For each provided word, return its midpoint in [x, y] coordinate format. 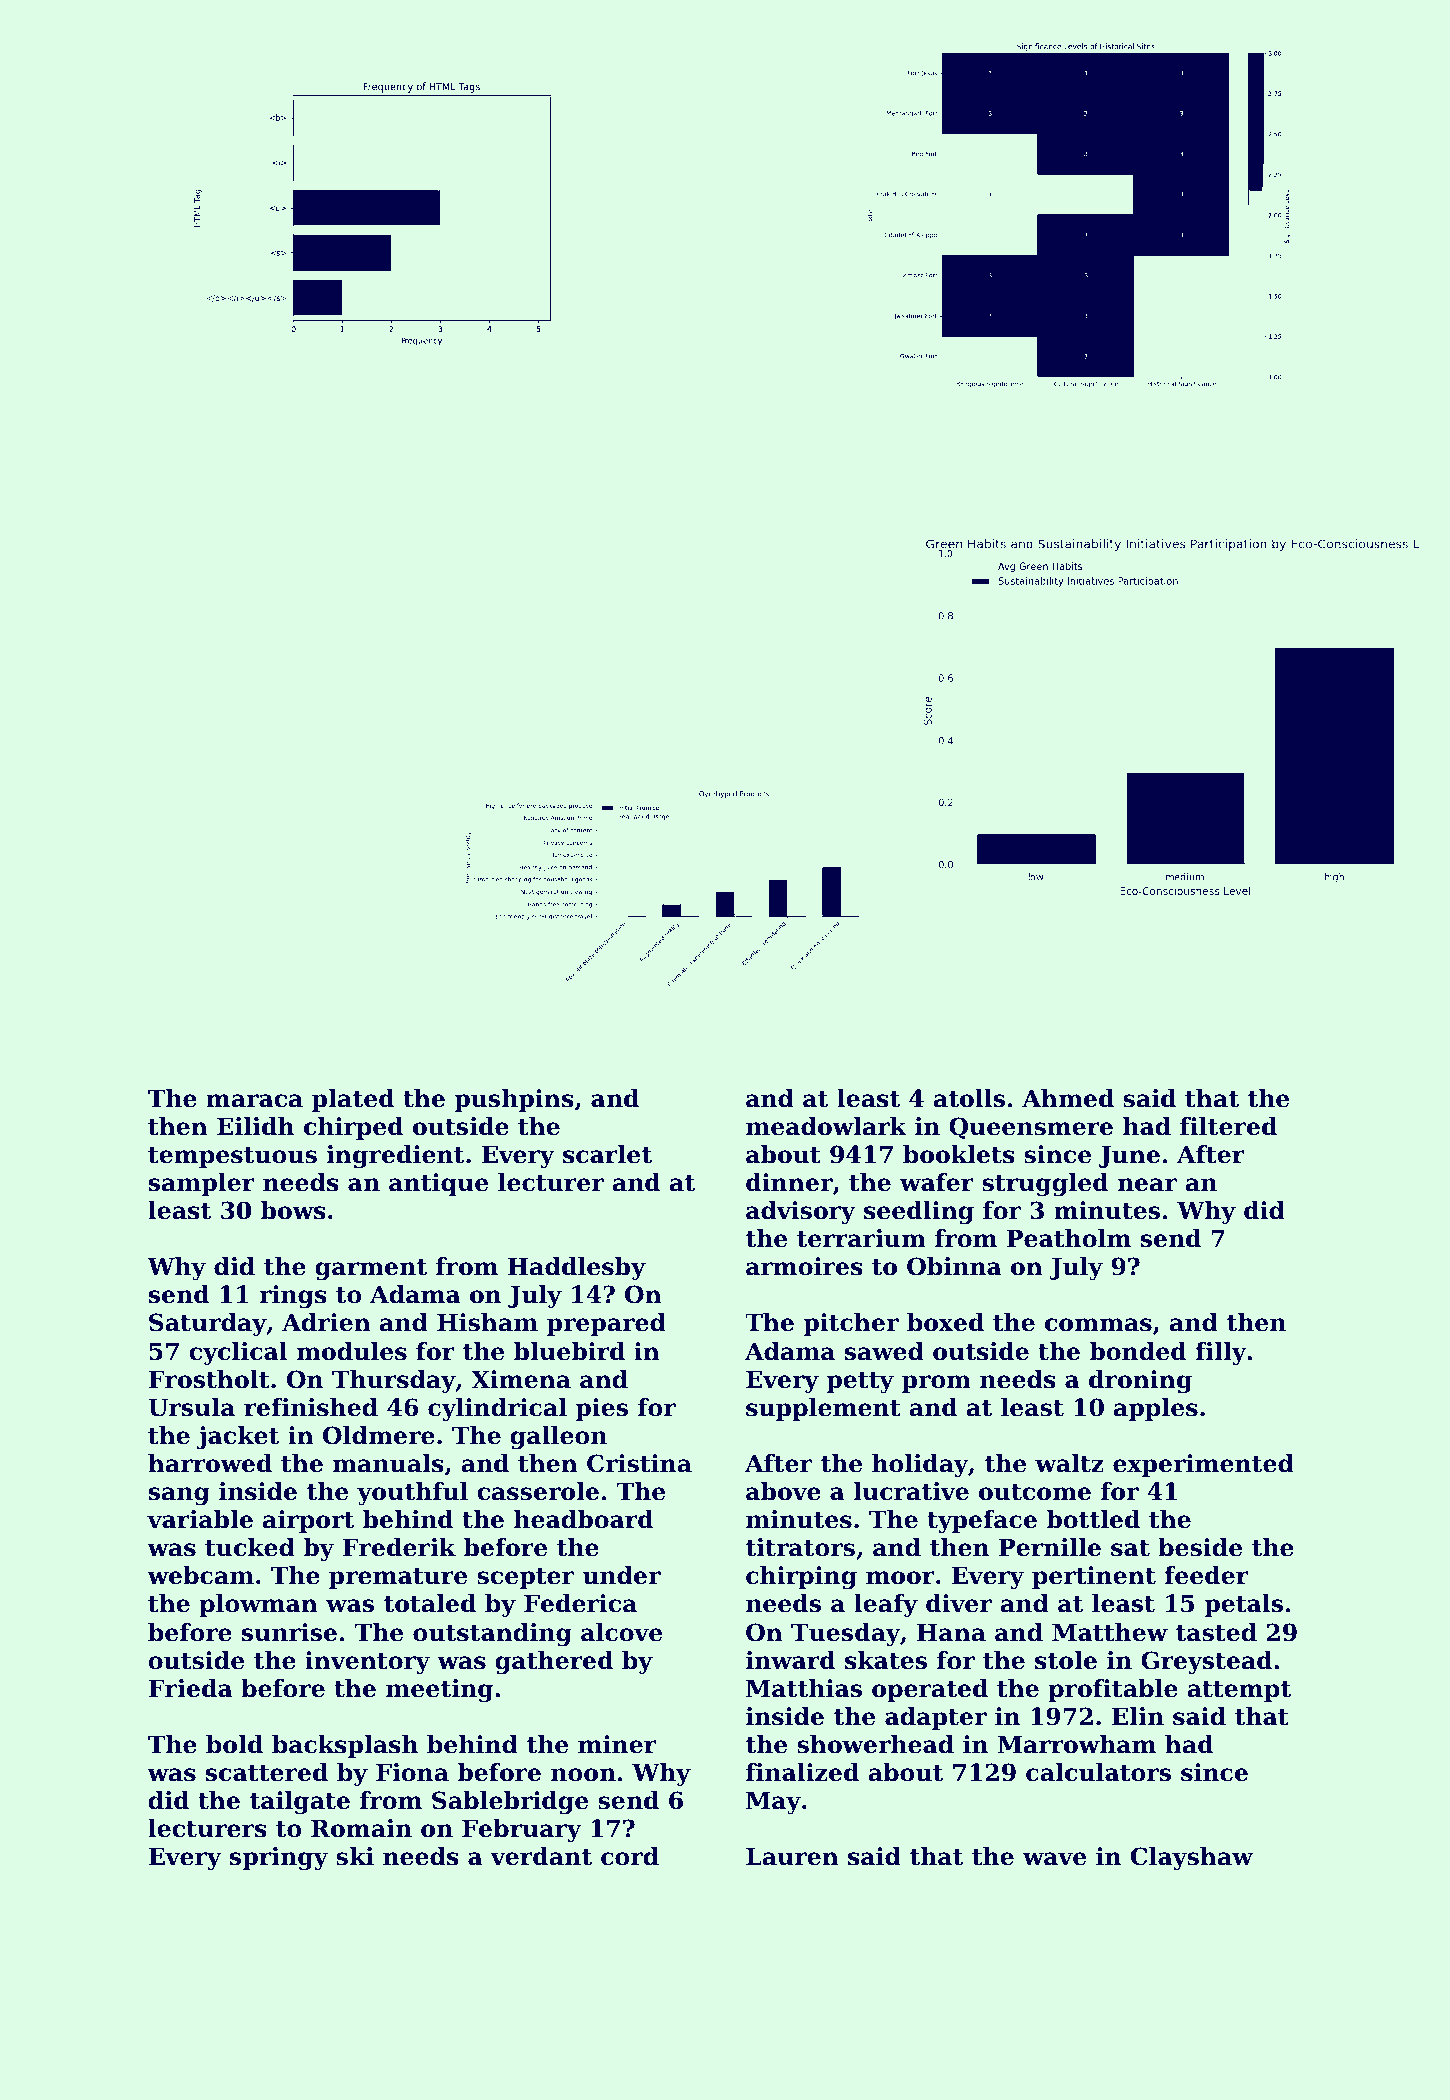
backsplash [345, 1746]
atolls [969, 1098]
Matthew [1110, 1632]
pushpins [514, 1100]
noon [583, 1775]
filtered [1228, 1126]
